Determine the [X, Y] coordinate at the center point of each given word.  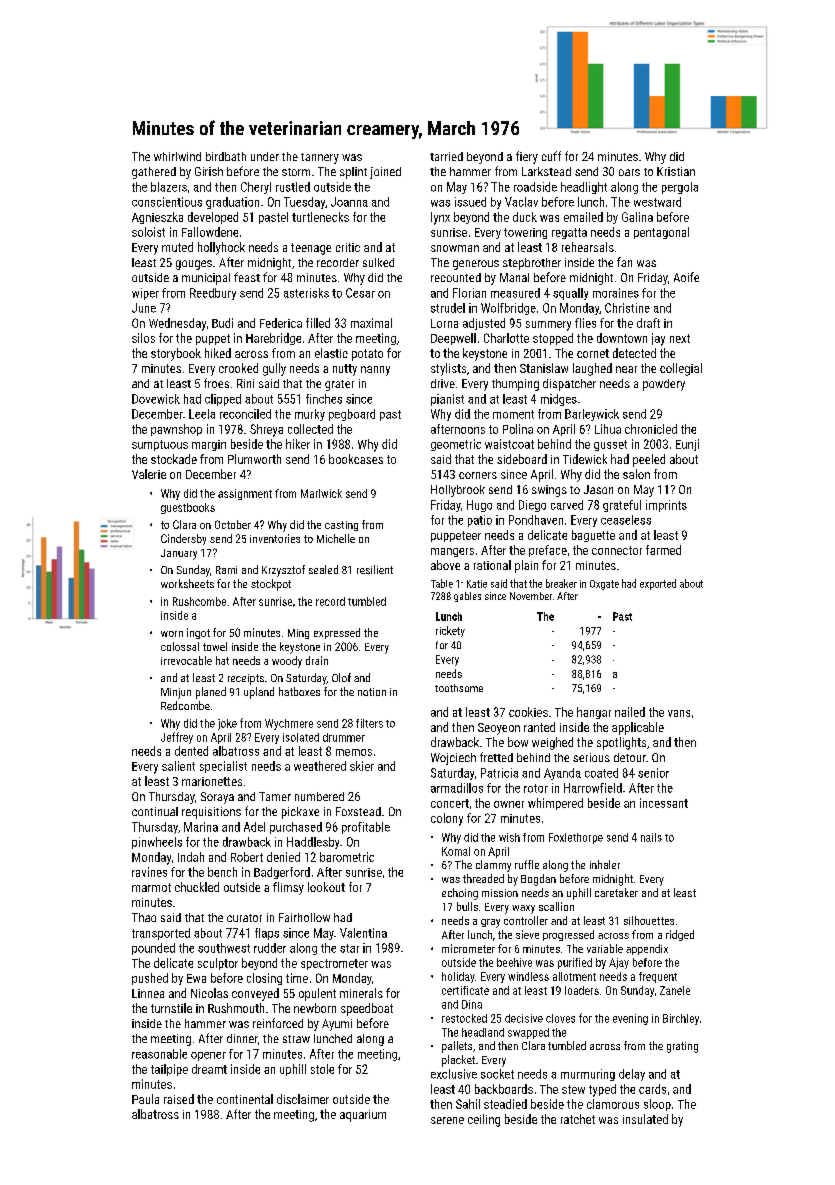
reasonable [159, 1054]
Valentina [363, 933]
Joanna [349, 202]
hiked [218, 353]
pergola [680, 188]
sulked [378, 262]
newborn [315, 1008]
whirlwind [177, 156]
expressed [337, 633]
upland [259, 693]
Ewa [196, 978]
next [680, 338]
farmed [663, 550]
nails [651, 837]
